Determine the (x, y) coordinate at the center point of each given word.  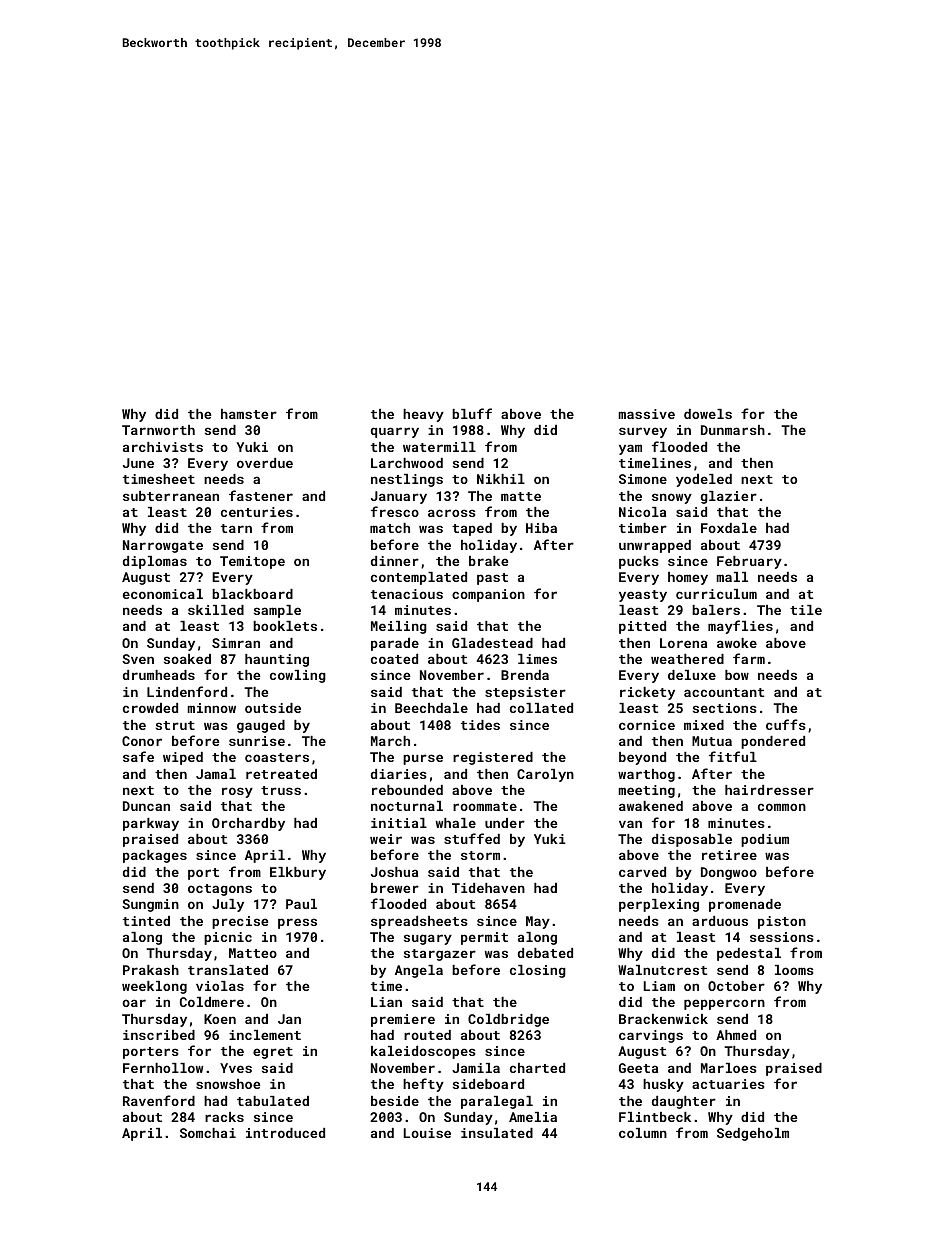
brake (488, 561)
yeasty (643, 596)
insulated (497, 1133)
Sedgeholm (753, 1134)
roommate (485, 806)
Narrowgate (163, 546)
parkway (151, 824)
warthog (646, 775)
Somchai (208, 1133)
